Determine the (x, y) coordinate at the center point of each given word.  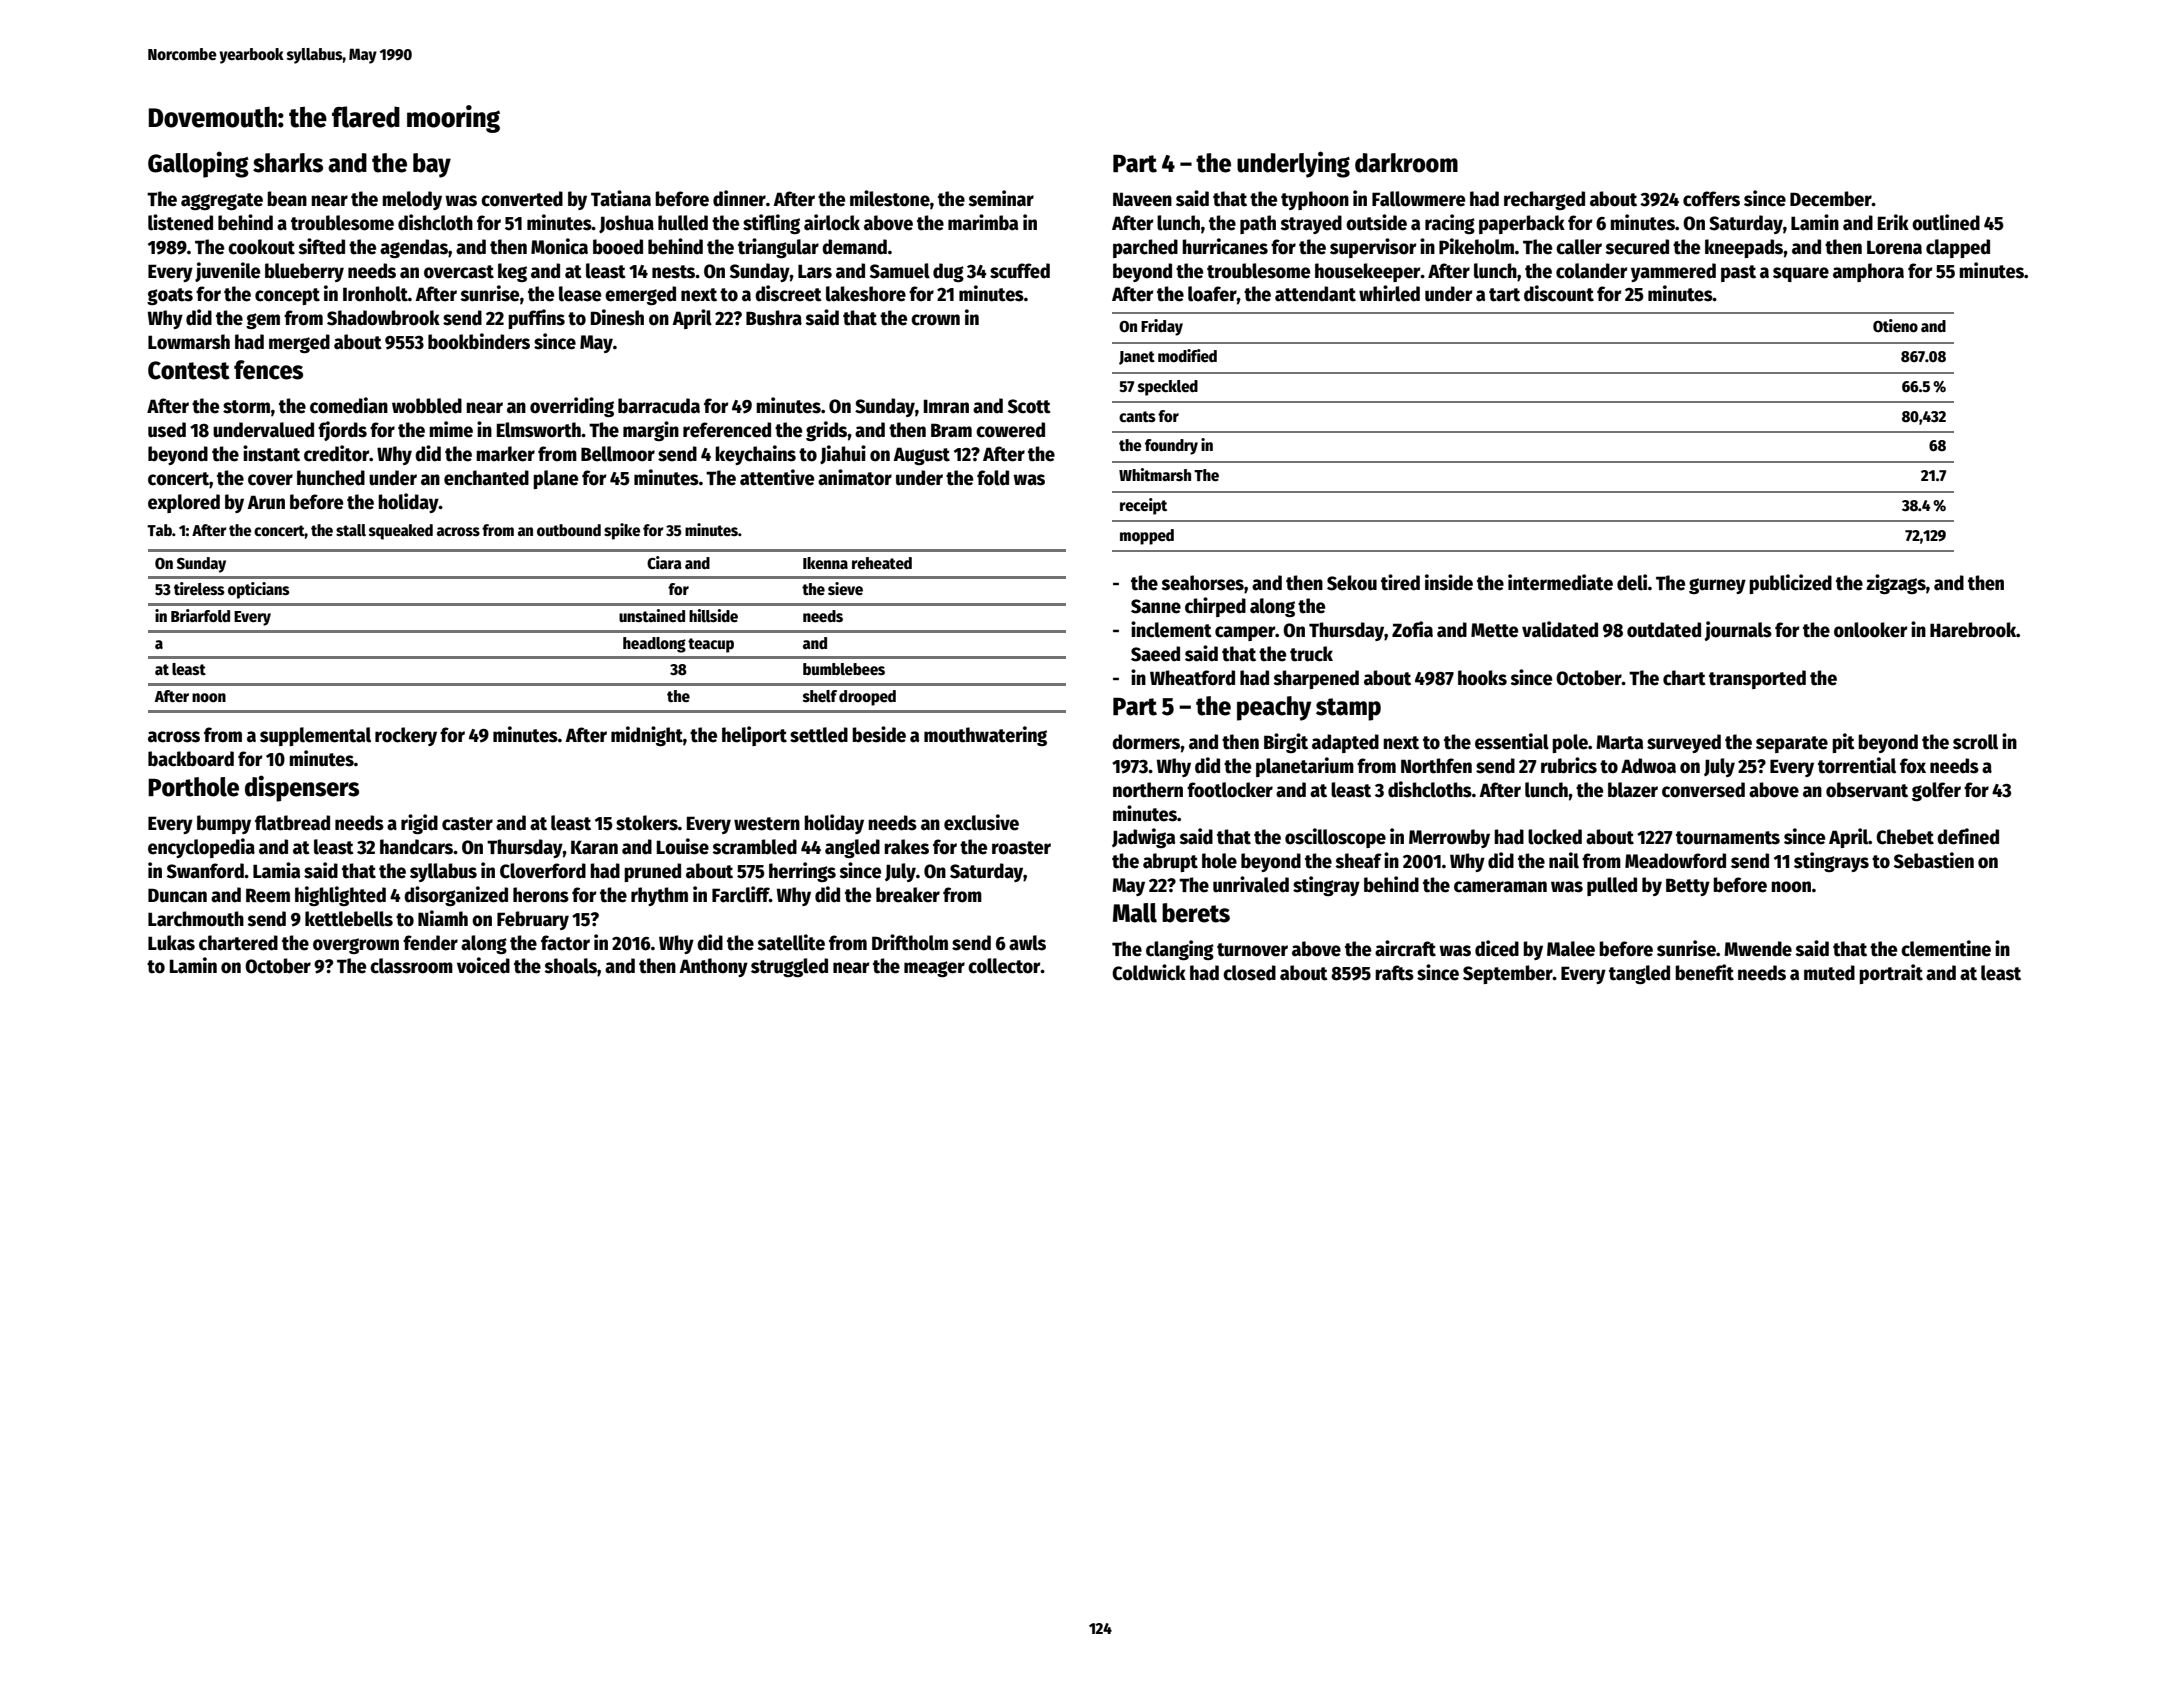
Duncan (177, 895)
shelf (820, 696)
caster (467, 824)
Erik (1893, 222)
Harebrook (1973, 630)
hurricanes (1225, 246)
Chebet (1905, 837)
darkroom (1406, 163)
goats (170, 296)
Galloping (198, 164)
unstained (652, 615)
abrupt (1170, 862)
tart (1504, 295)
